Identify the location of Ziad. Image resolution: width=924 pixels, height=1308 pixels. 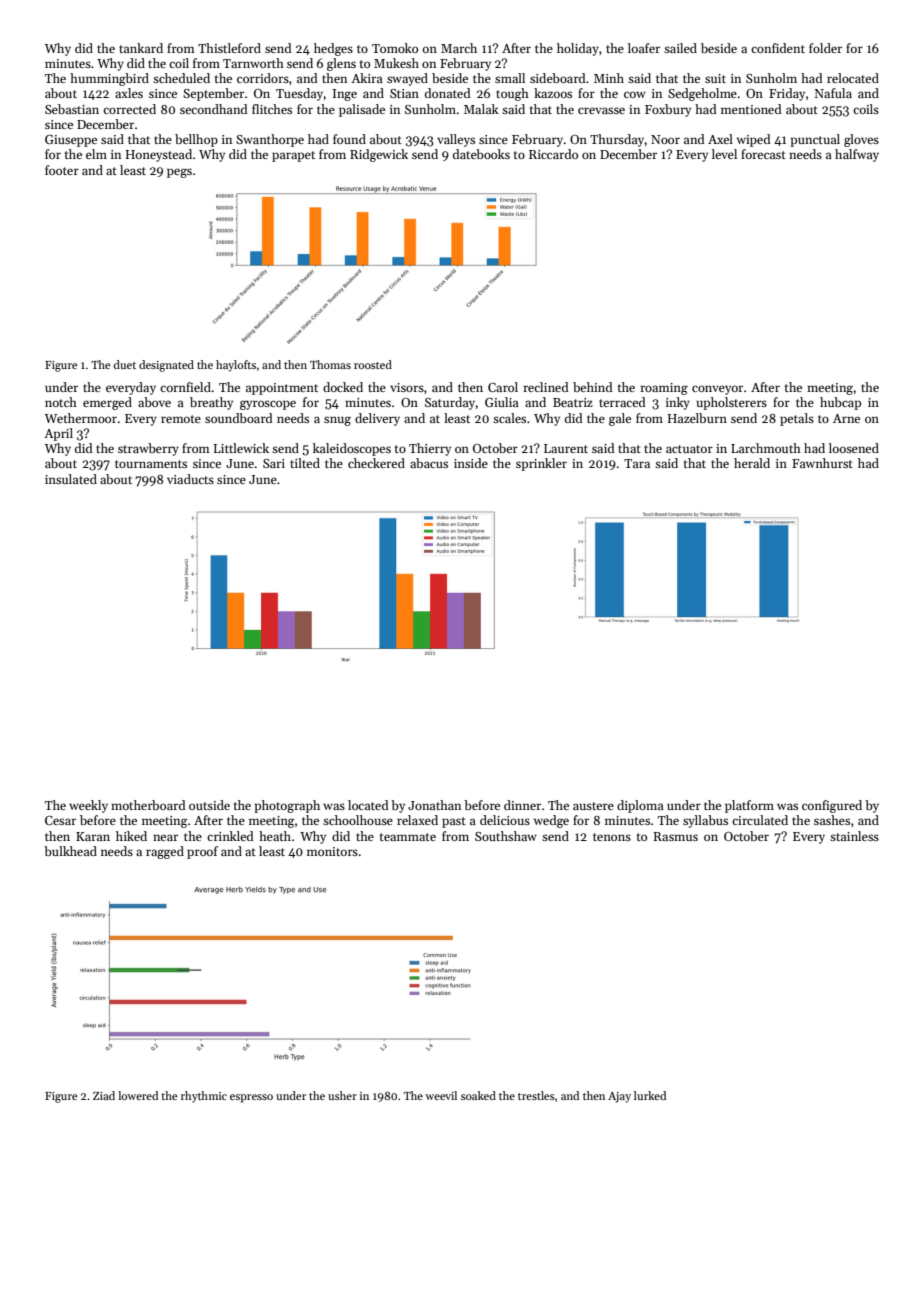
(104, 1095).
